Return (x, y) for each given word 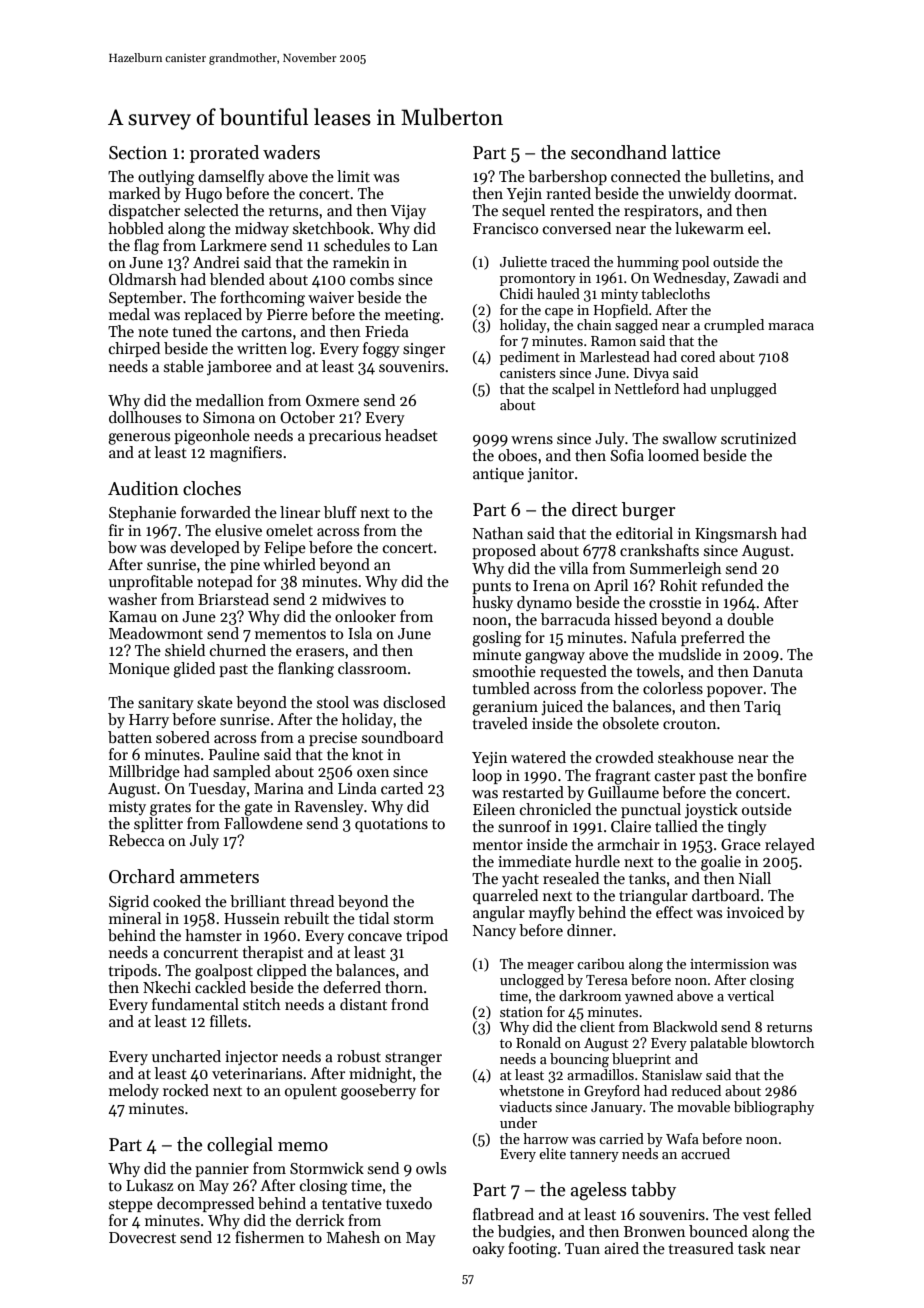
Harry (149, 721)
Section (138, 153)
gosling (497, 639)
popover (735, 691)
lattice (695, 152)
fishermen (269, 1237)
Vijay (408, 212)
